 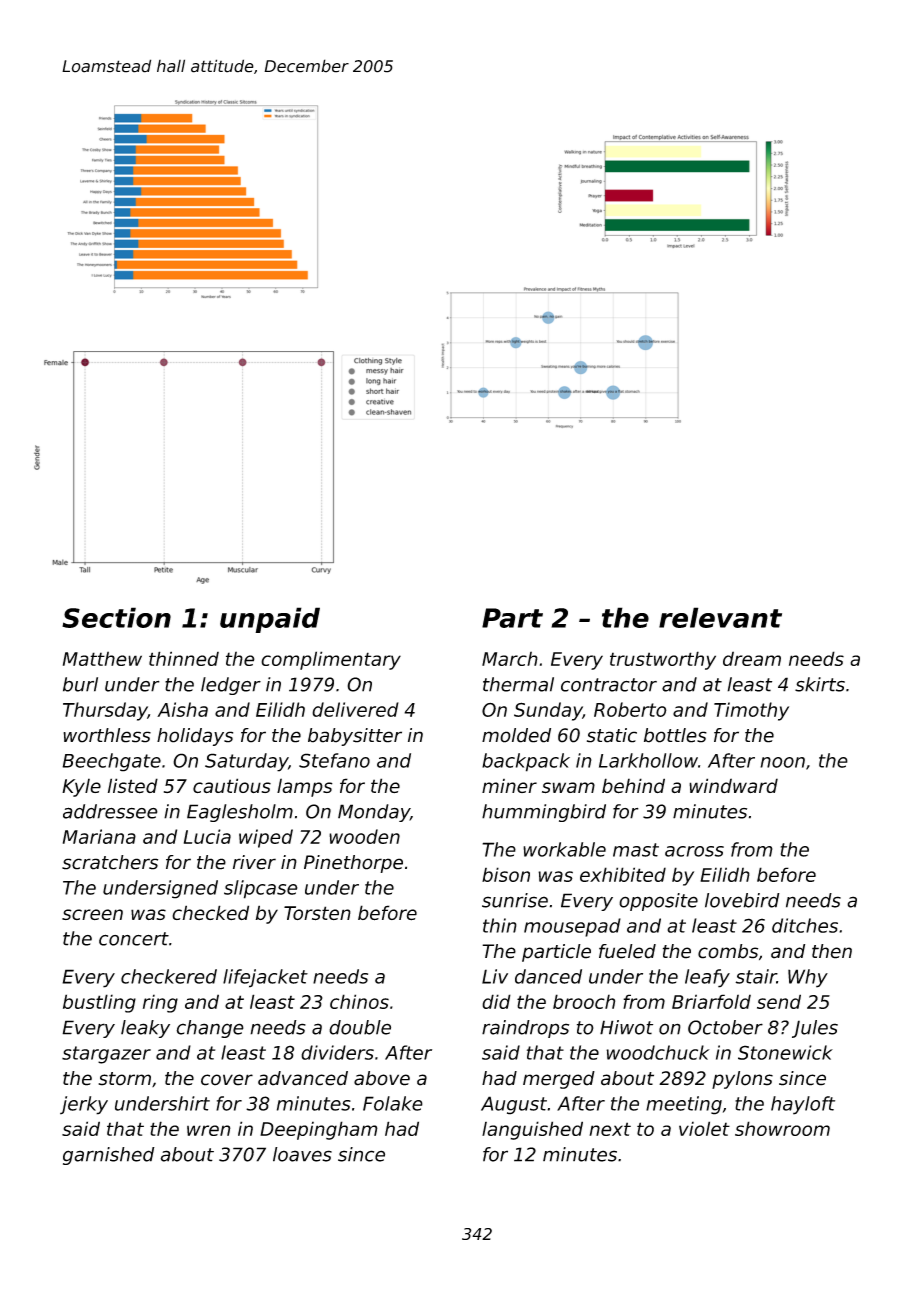 What do you see at coordinates (803, 1105) in the screenshot?
I see `hayloft` at bounding box center [803, 1105].
